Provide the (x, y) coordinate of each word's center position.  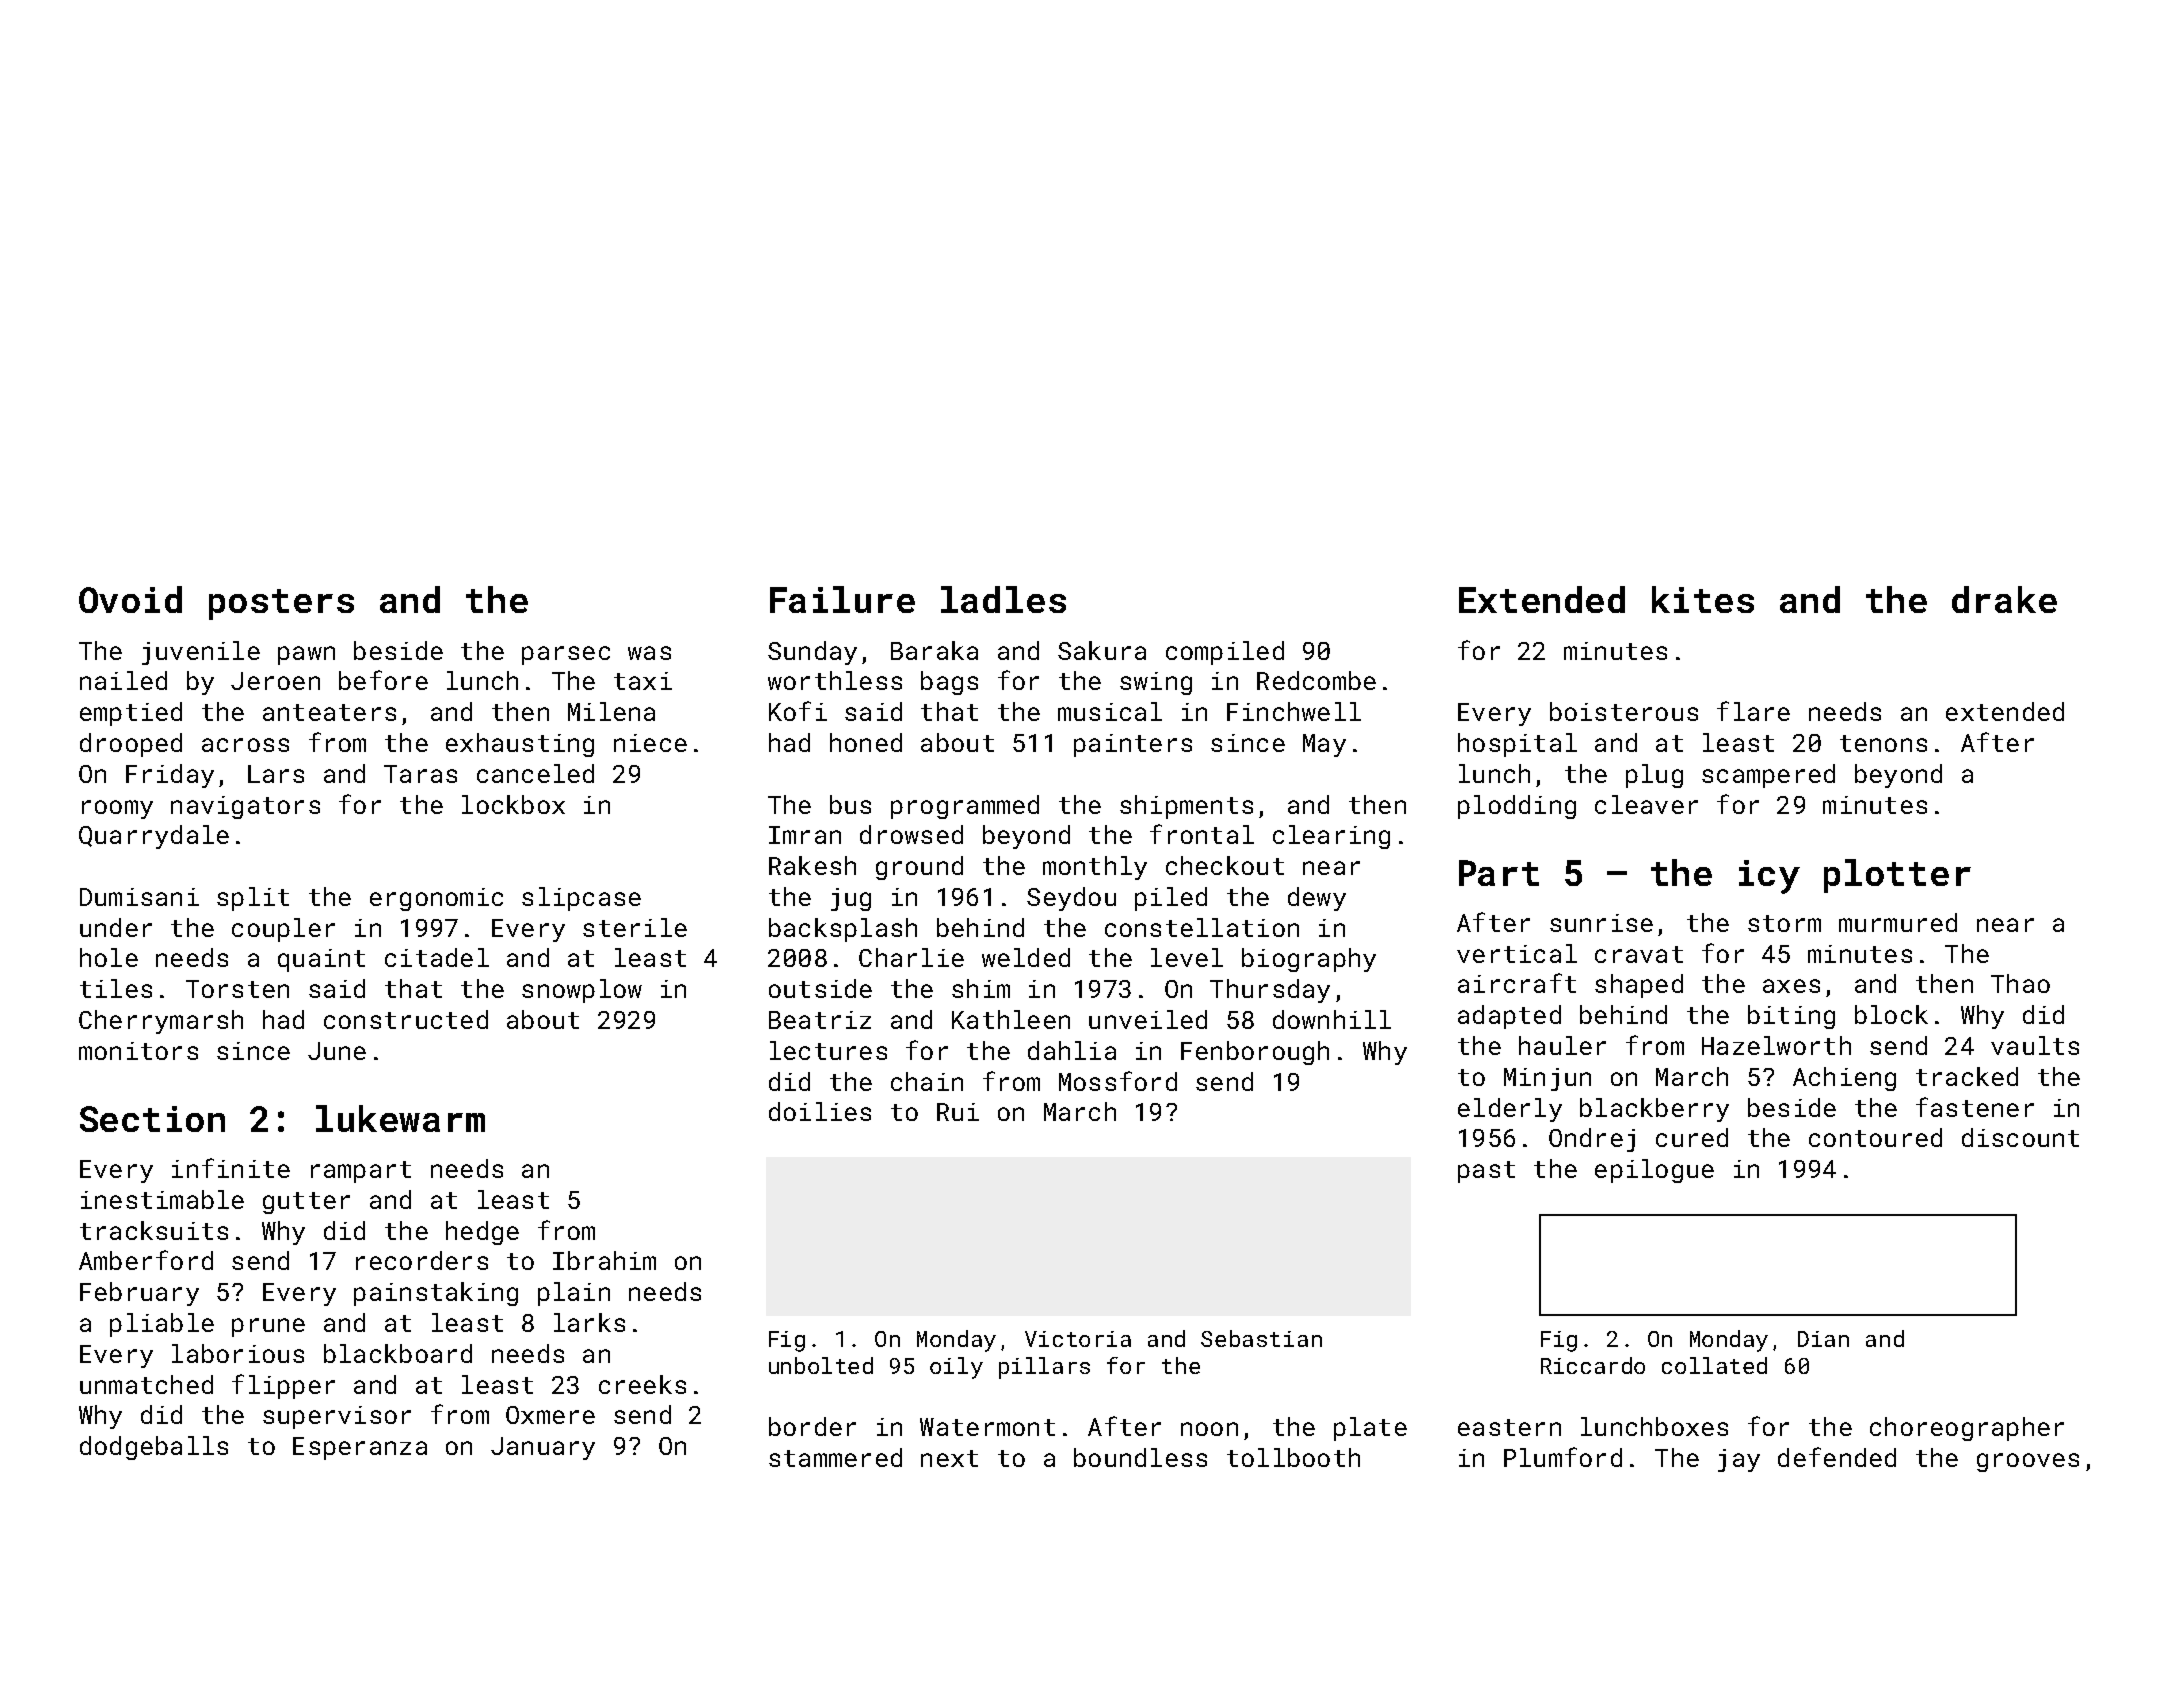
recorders (422, 1260)
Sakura (1102, 650)
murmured (1898, 922)
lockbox (513, 804)
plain (574, 1294)
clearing (1331, 837)
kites (1703, 599)
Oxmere (550, 1415)
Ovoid (130, 599)
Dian (1823, 1339)
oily (956, 1368)
